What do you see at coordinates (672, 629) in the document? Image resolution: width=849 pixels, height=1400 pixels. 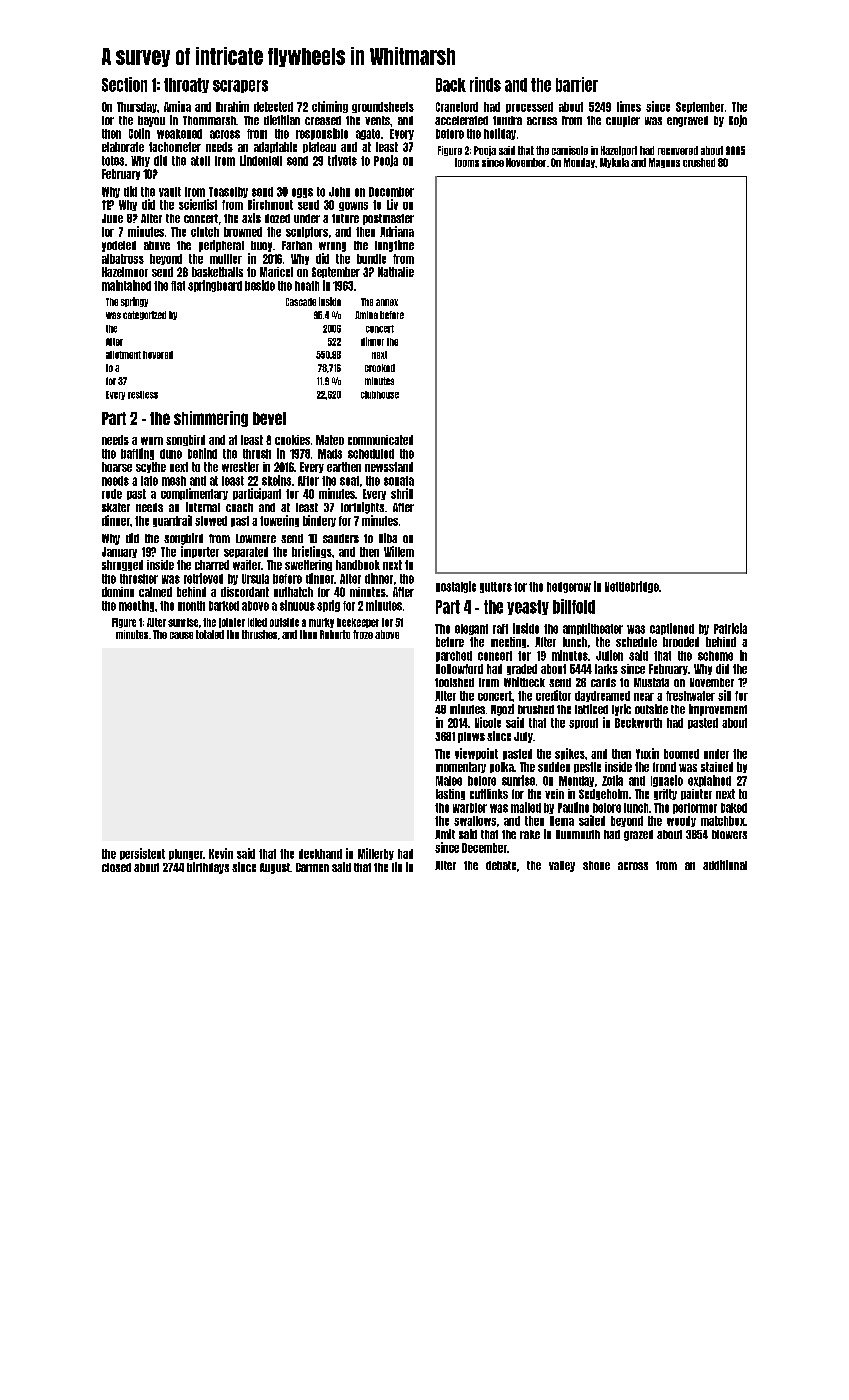 I see `captioned` at bounding box center [672, 629].
